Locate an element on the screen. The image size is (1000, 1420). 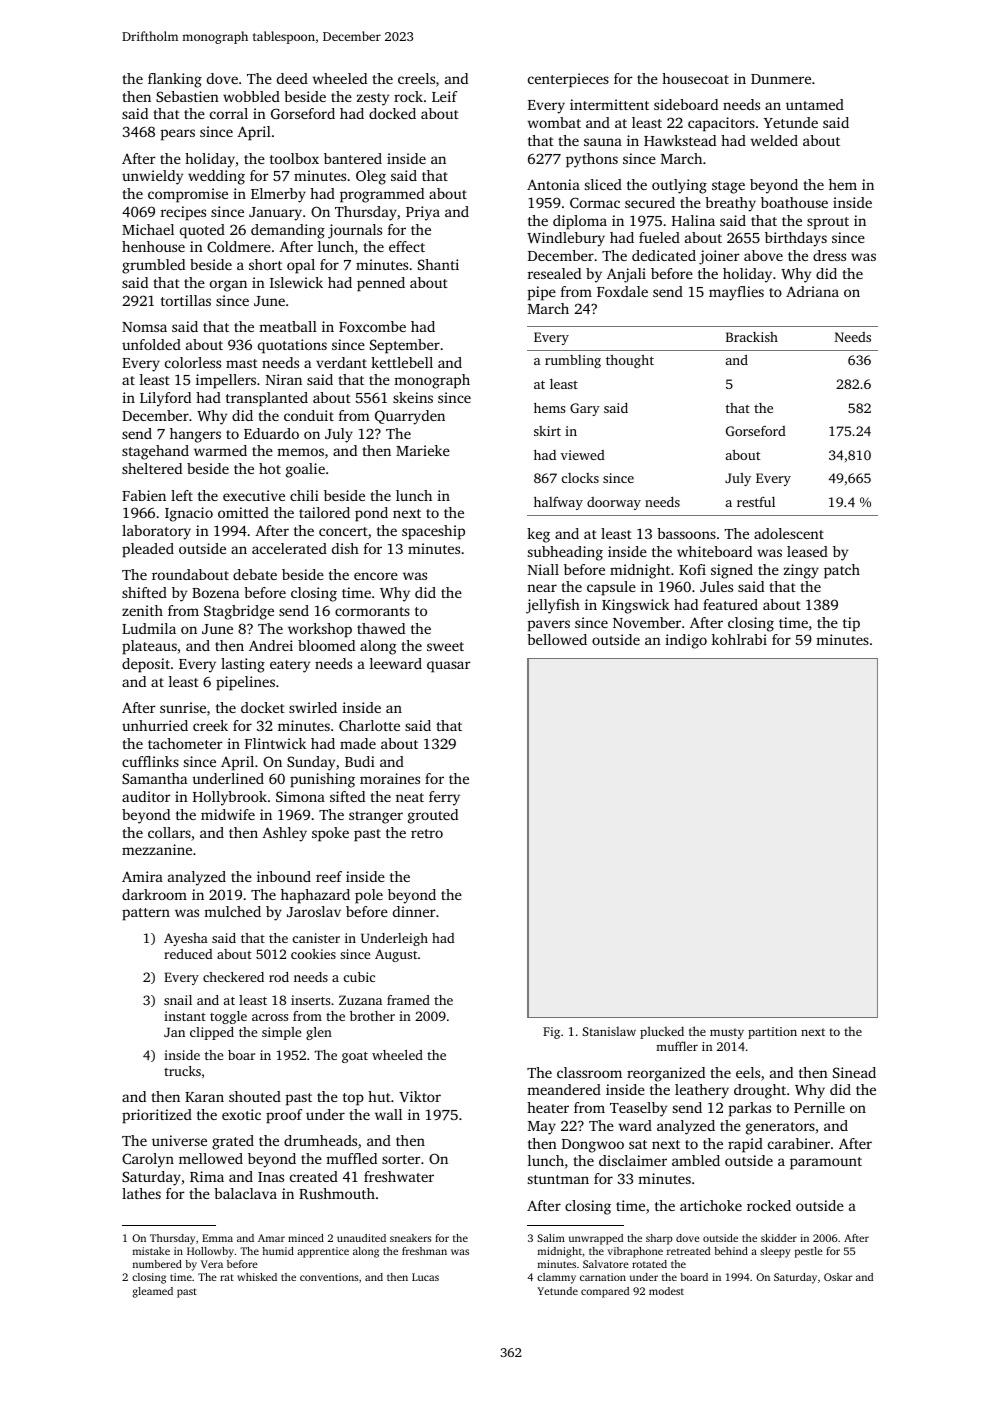
Samantha is located at coordinates (154, 778).
